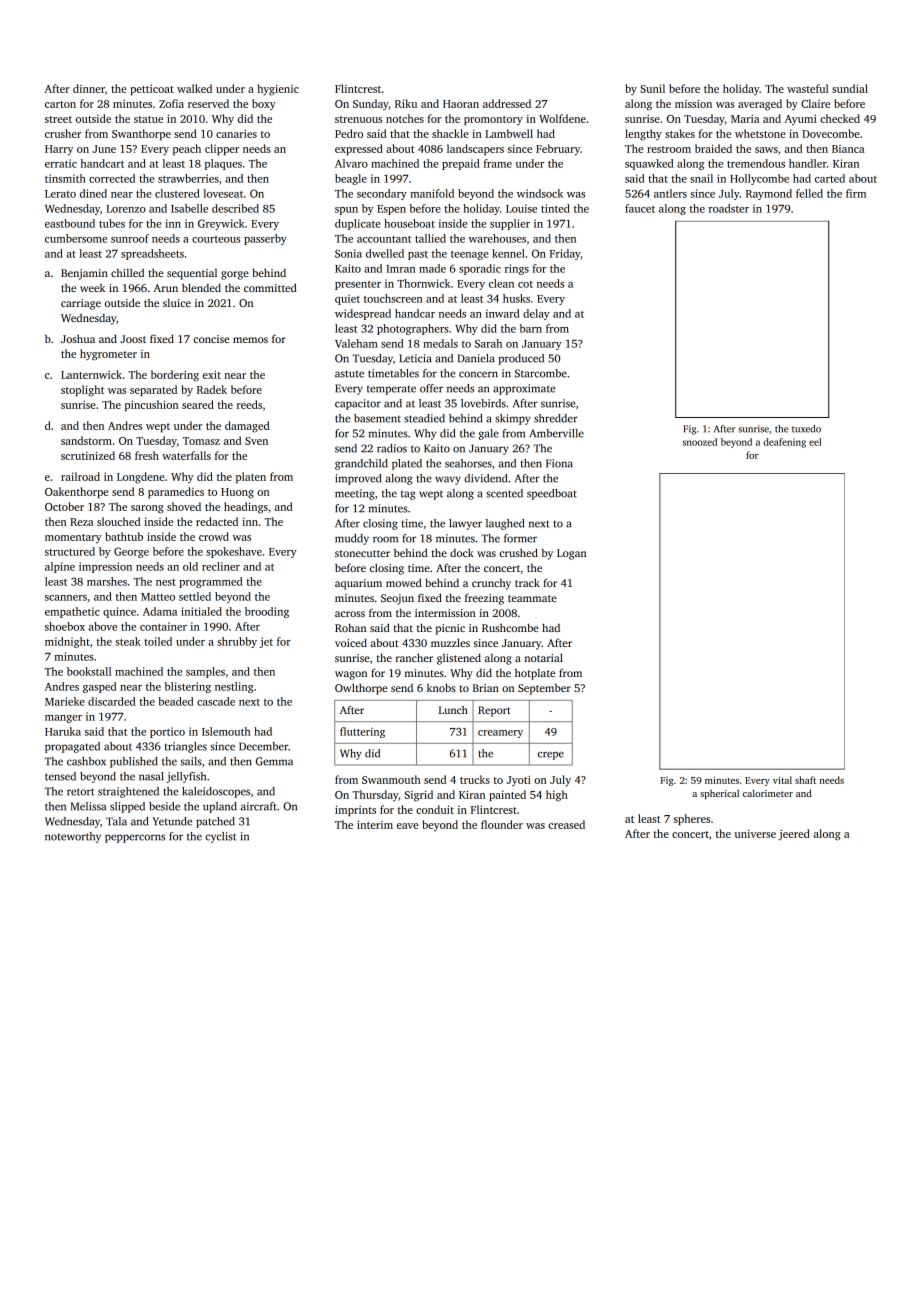  Describe the element at coordinates (432, 193) in the image. I see `manifold` at that location.
